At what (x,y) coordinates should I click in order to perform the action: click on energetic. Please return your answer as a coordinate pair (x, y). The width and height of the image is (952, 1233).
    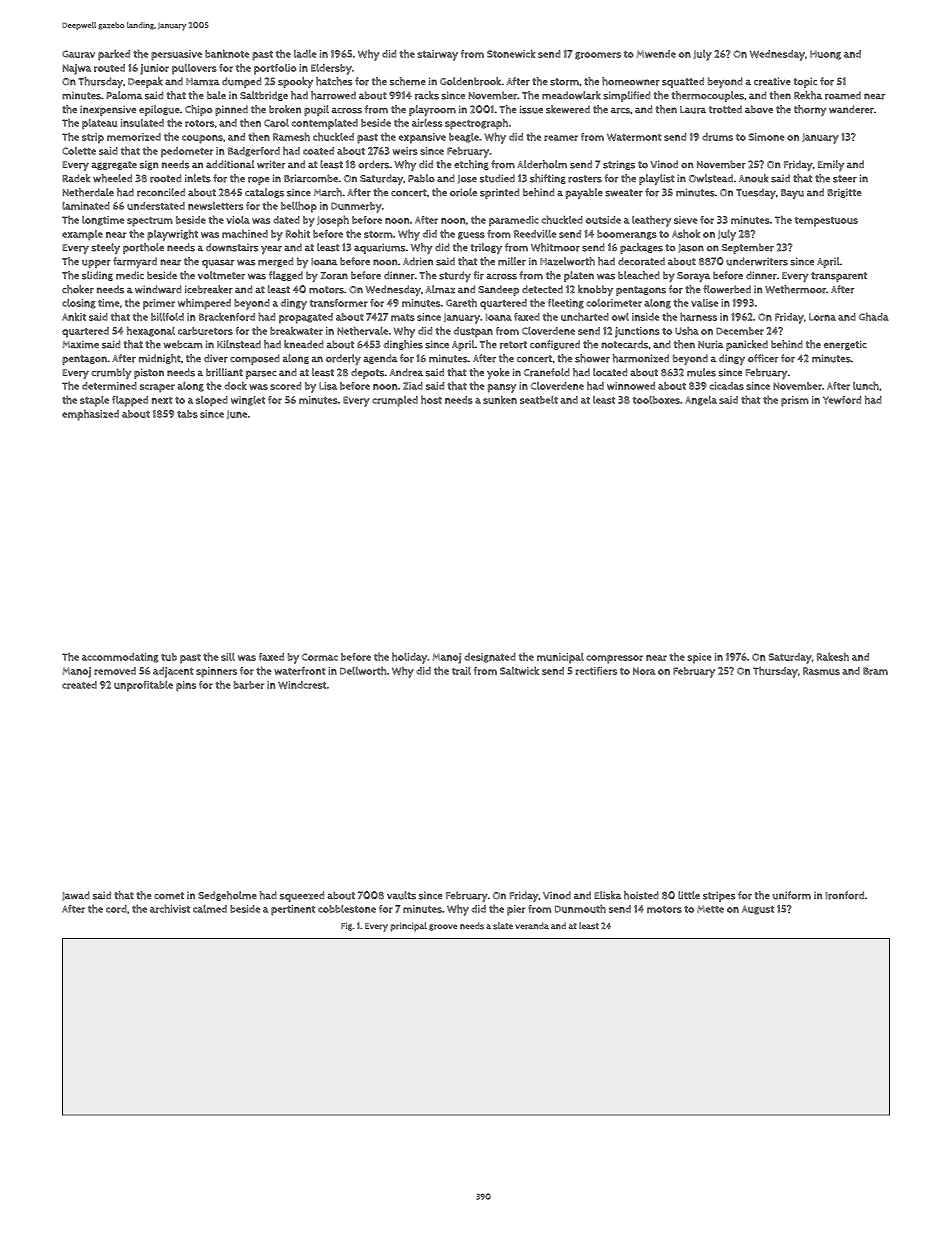
    Looking at the image, I should click on (845, 345).
